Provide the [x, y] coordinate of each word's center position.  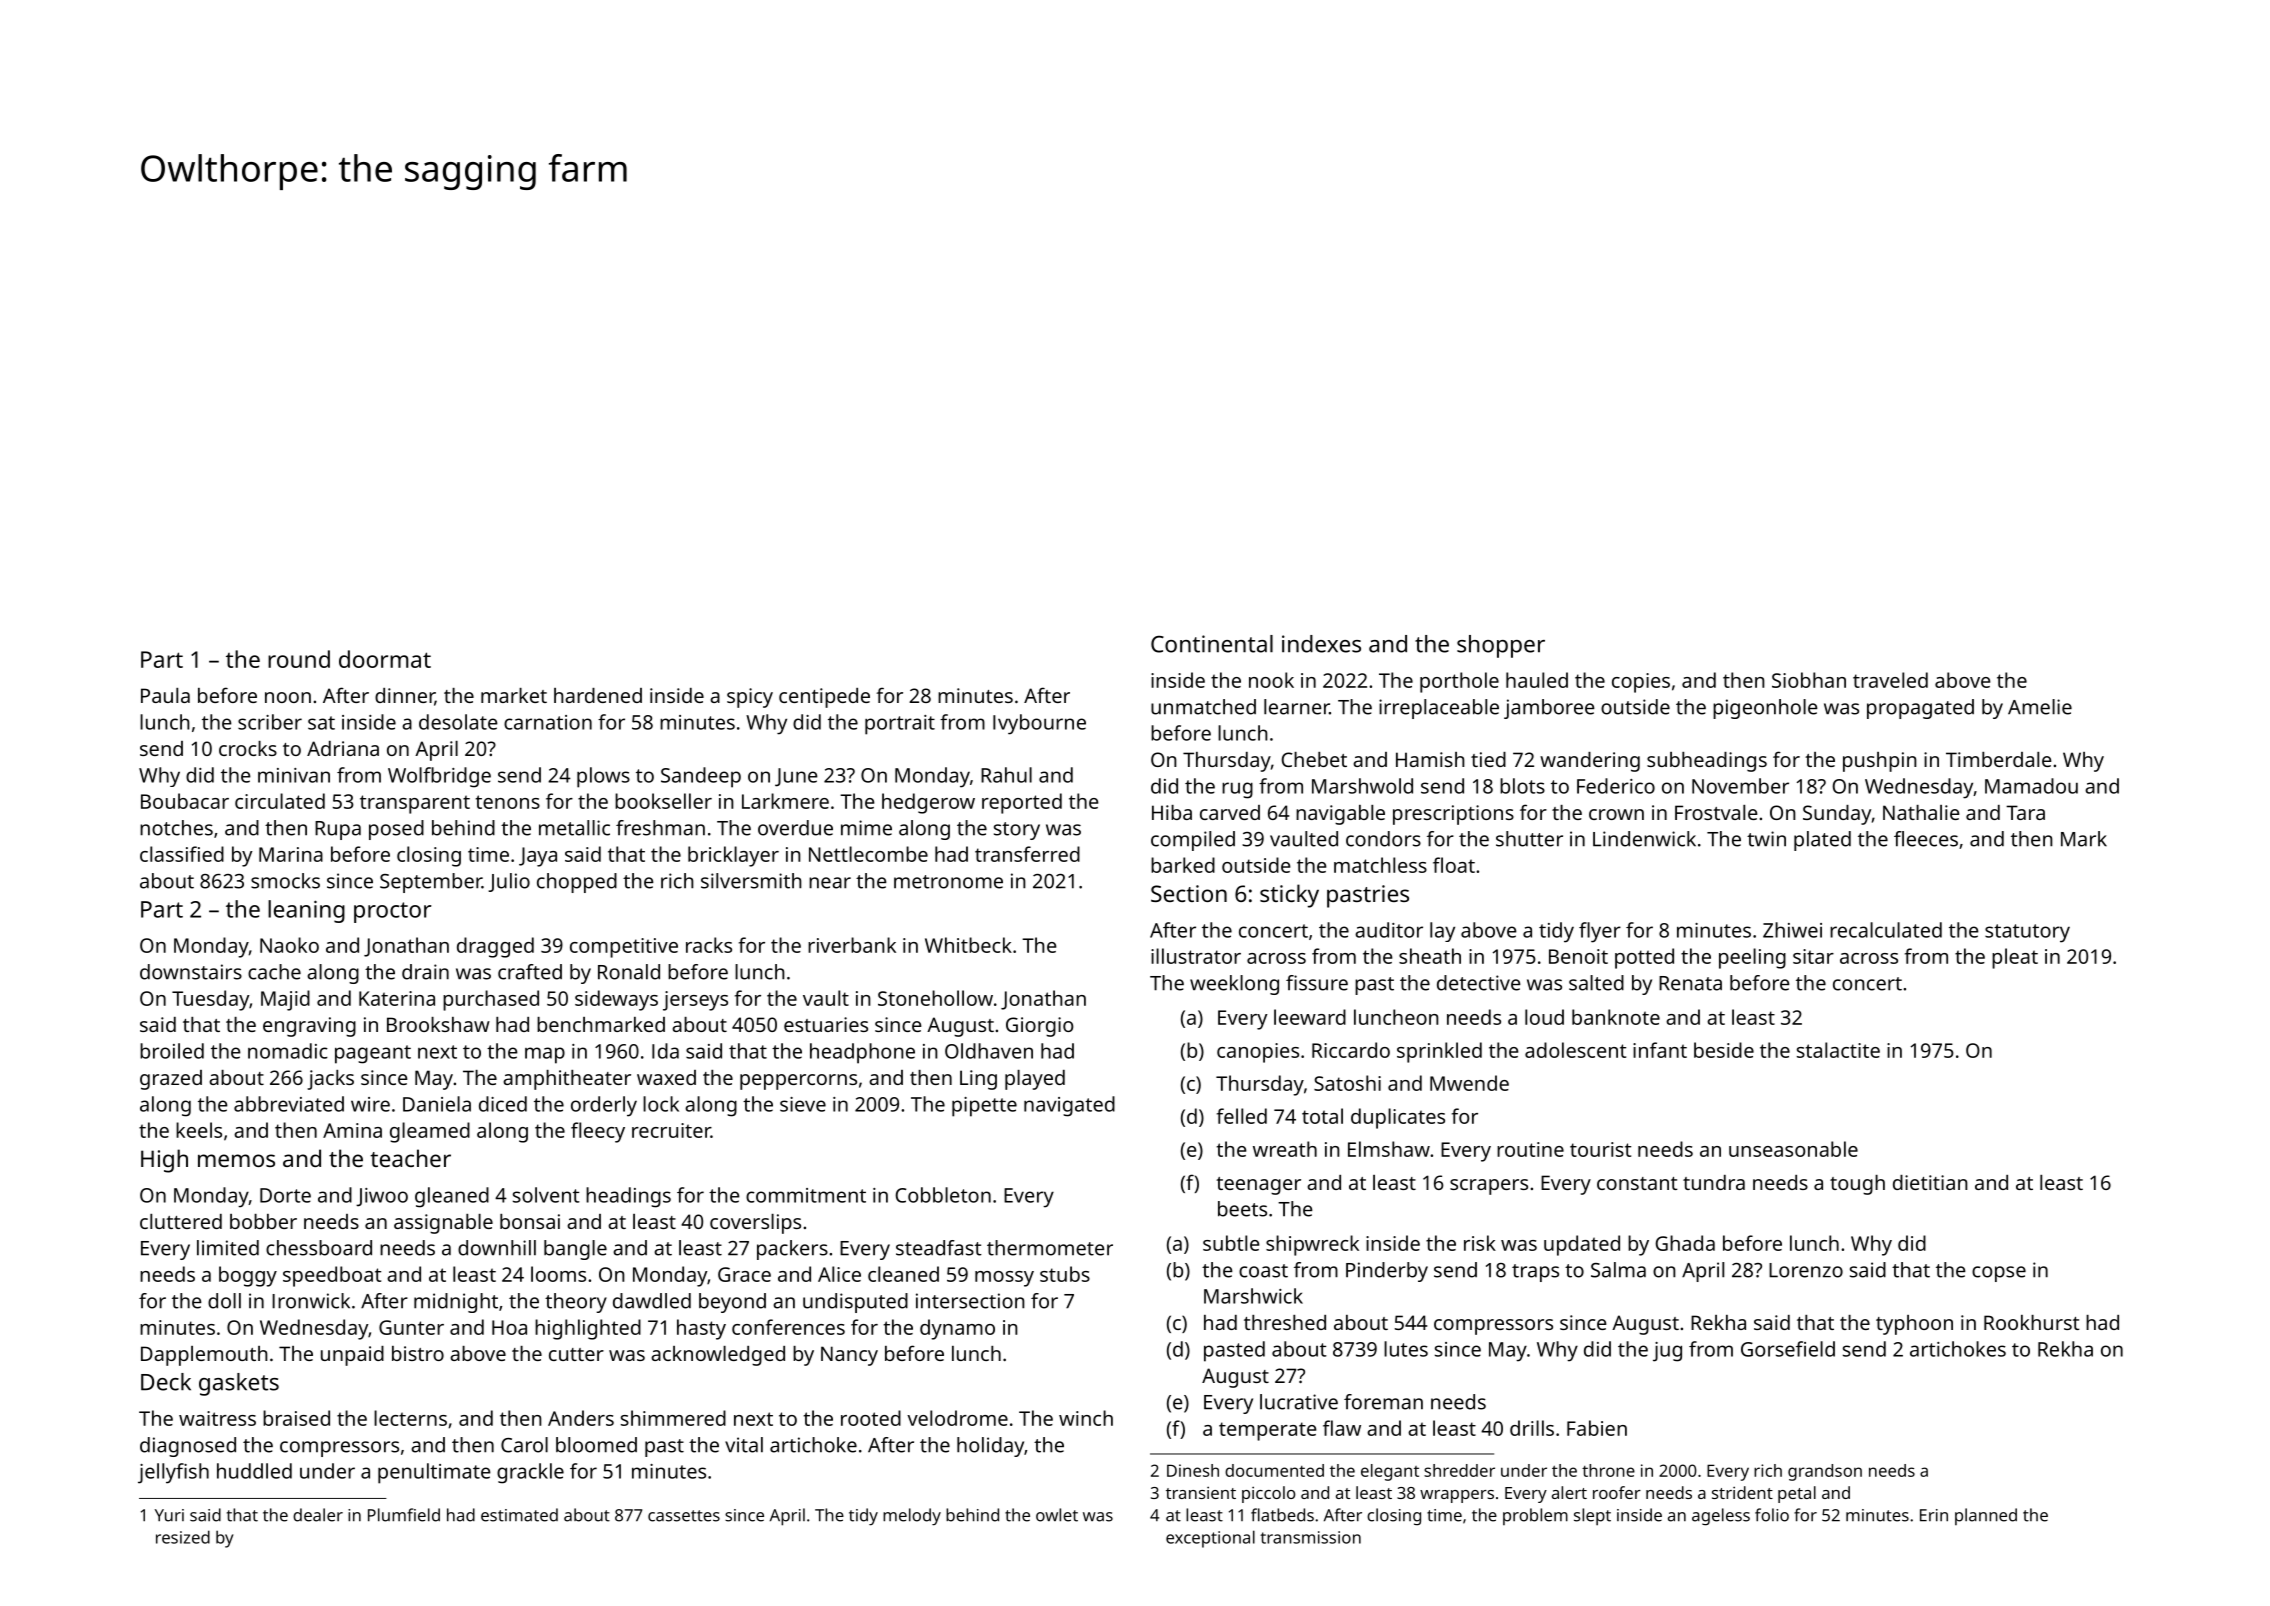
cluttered [181, 1221]
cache [274, 972]
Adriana [343, 748]
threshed [1285, 1322]
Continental [1212, 644]
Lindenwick [1644, 839]
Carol [524, 1445]
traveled [1890, 680]
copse [1999, 1274]
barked [1183, 865]
